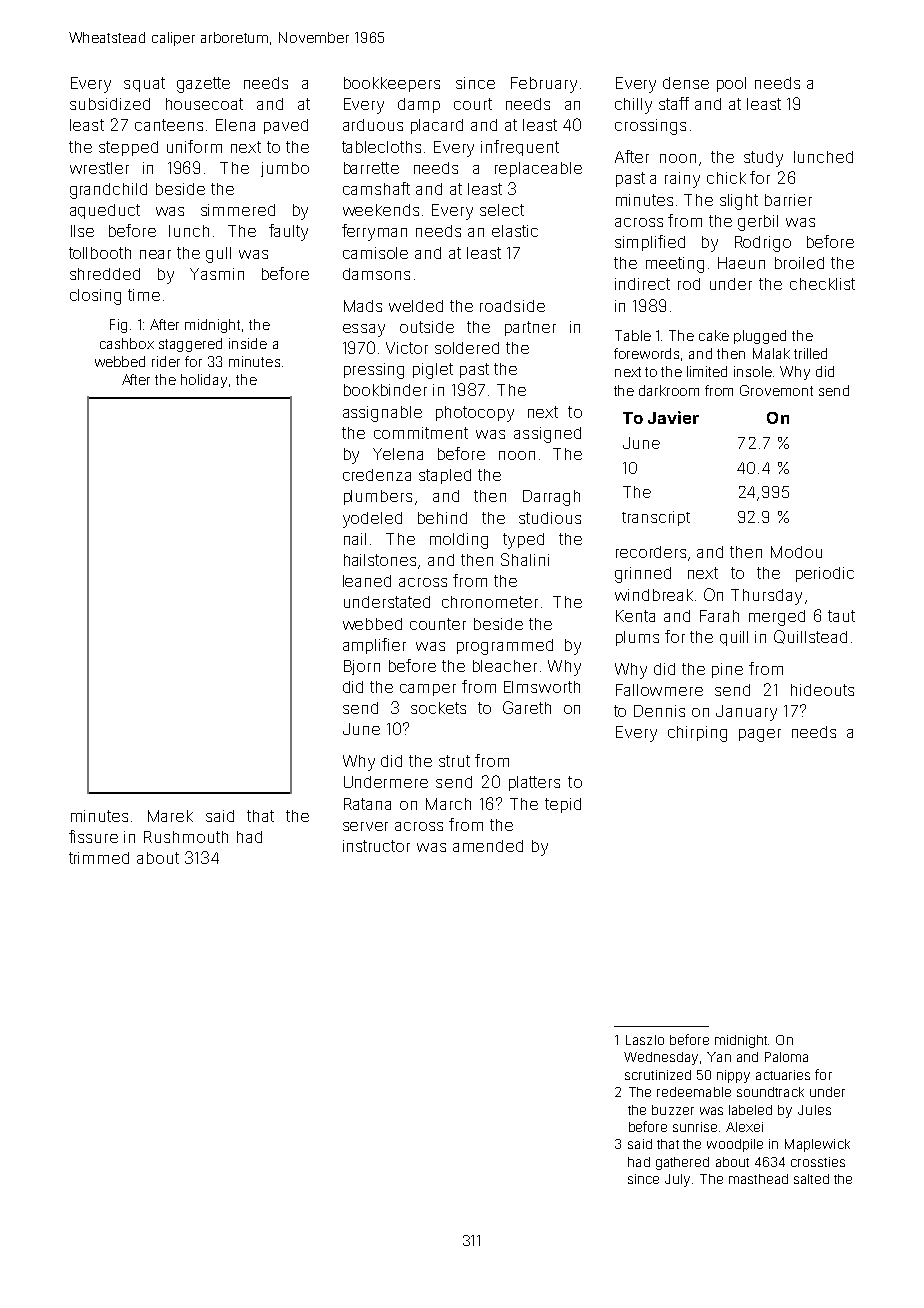 This document has height=1308, width=924. Describe the element at coordinates (642, 284) in the document. I see `indirect` at that location.
